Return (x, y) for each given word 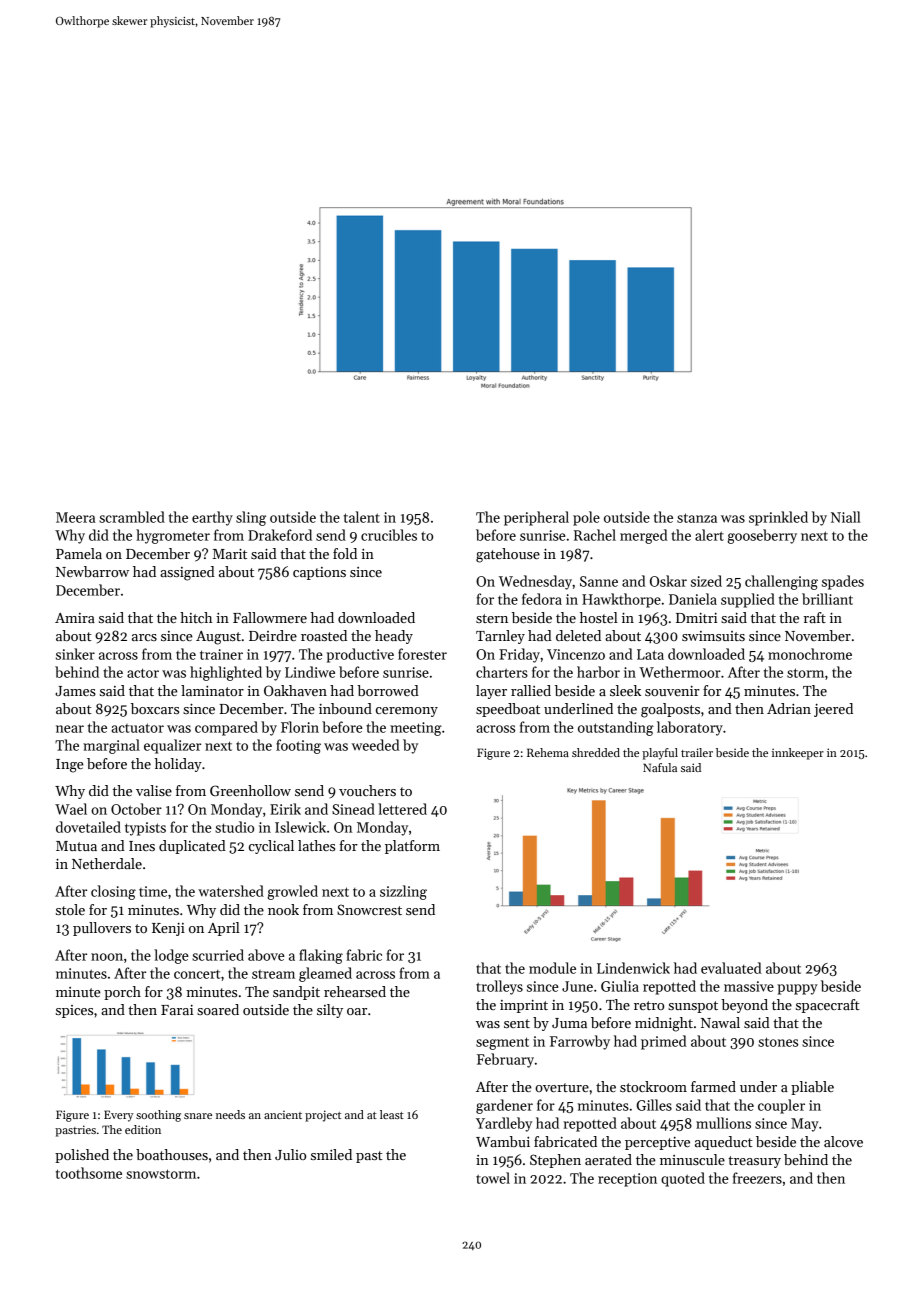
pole (586, 518)
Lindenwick (633, 968)
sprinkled (778, 518)
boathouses (172, 1154)
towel (493, 1178)
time (153, 891)
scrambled (132, 517)
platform (412, 847)
